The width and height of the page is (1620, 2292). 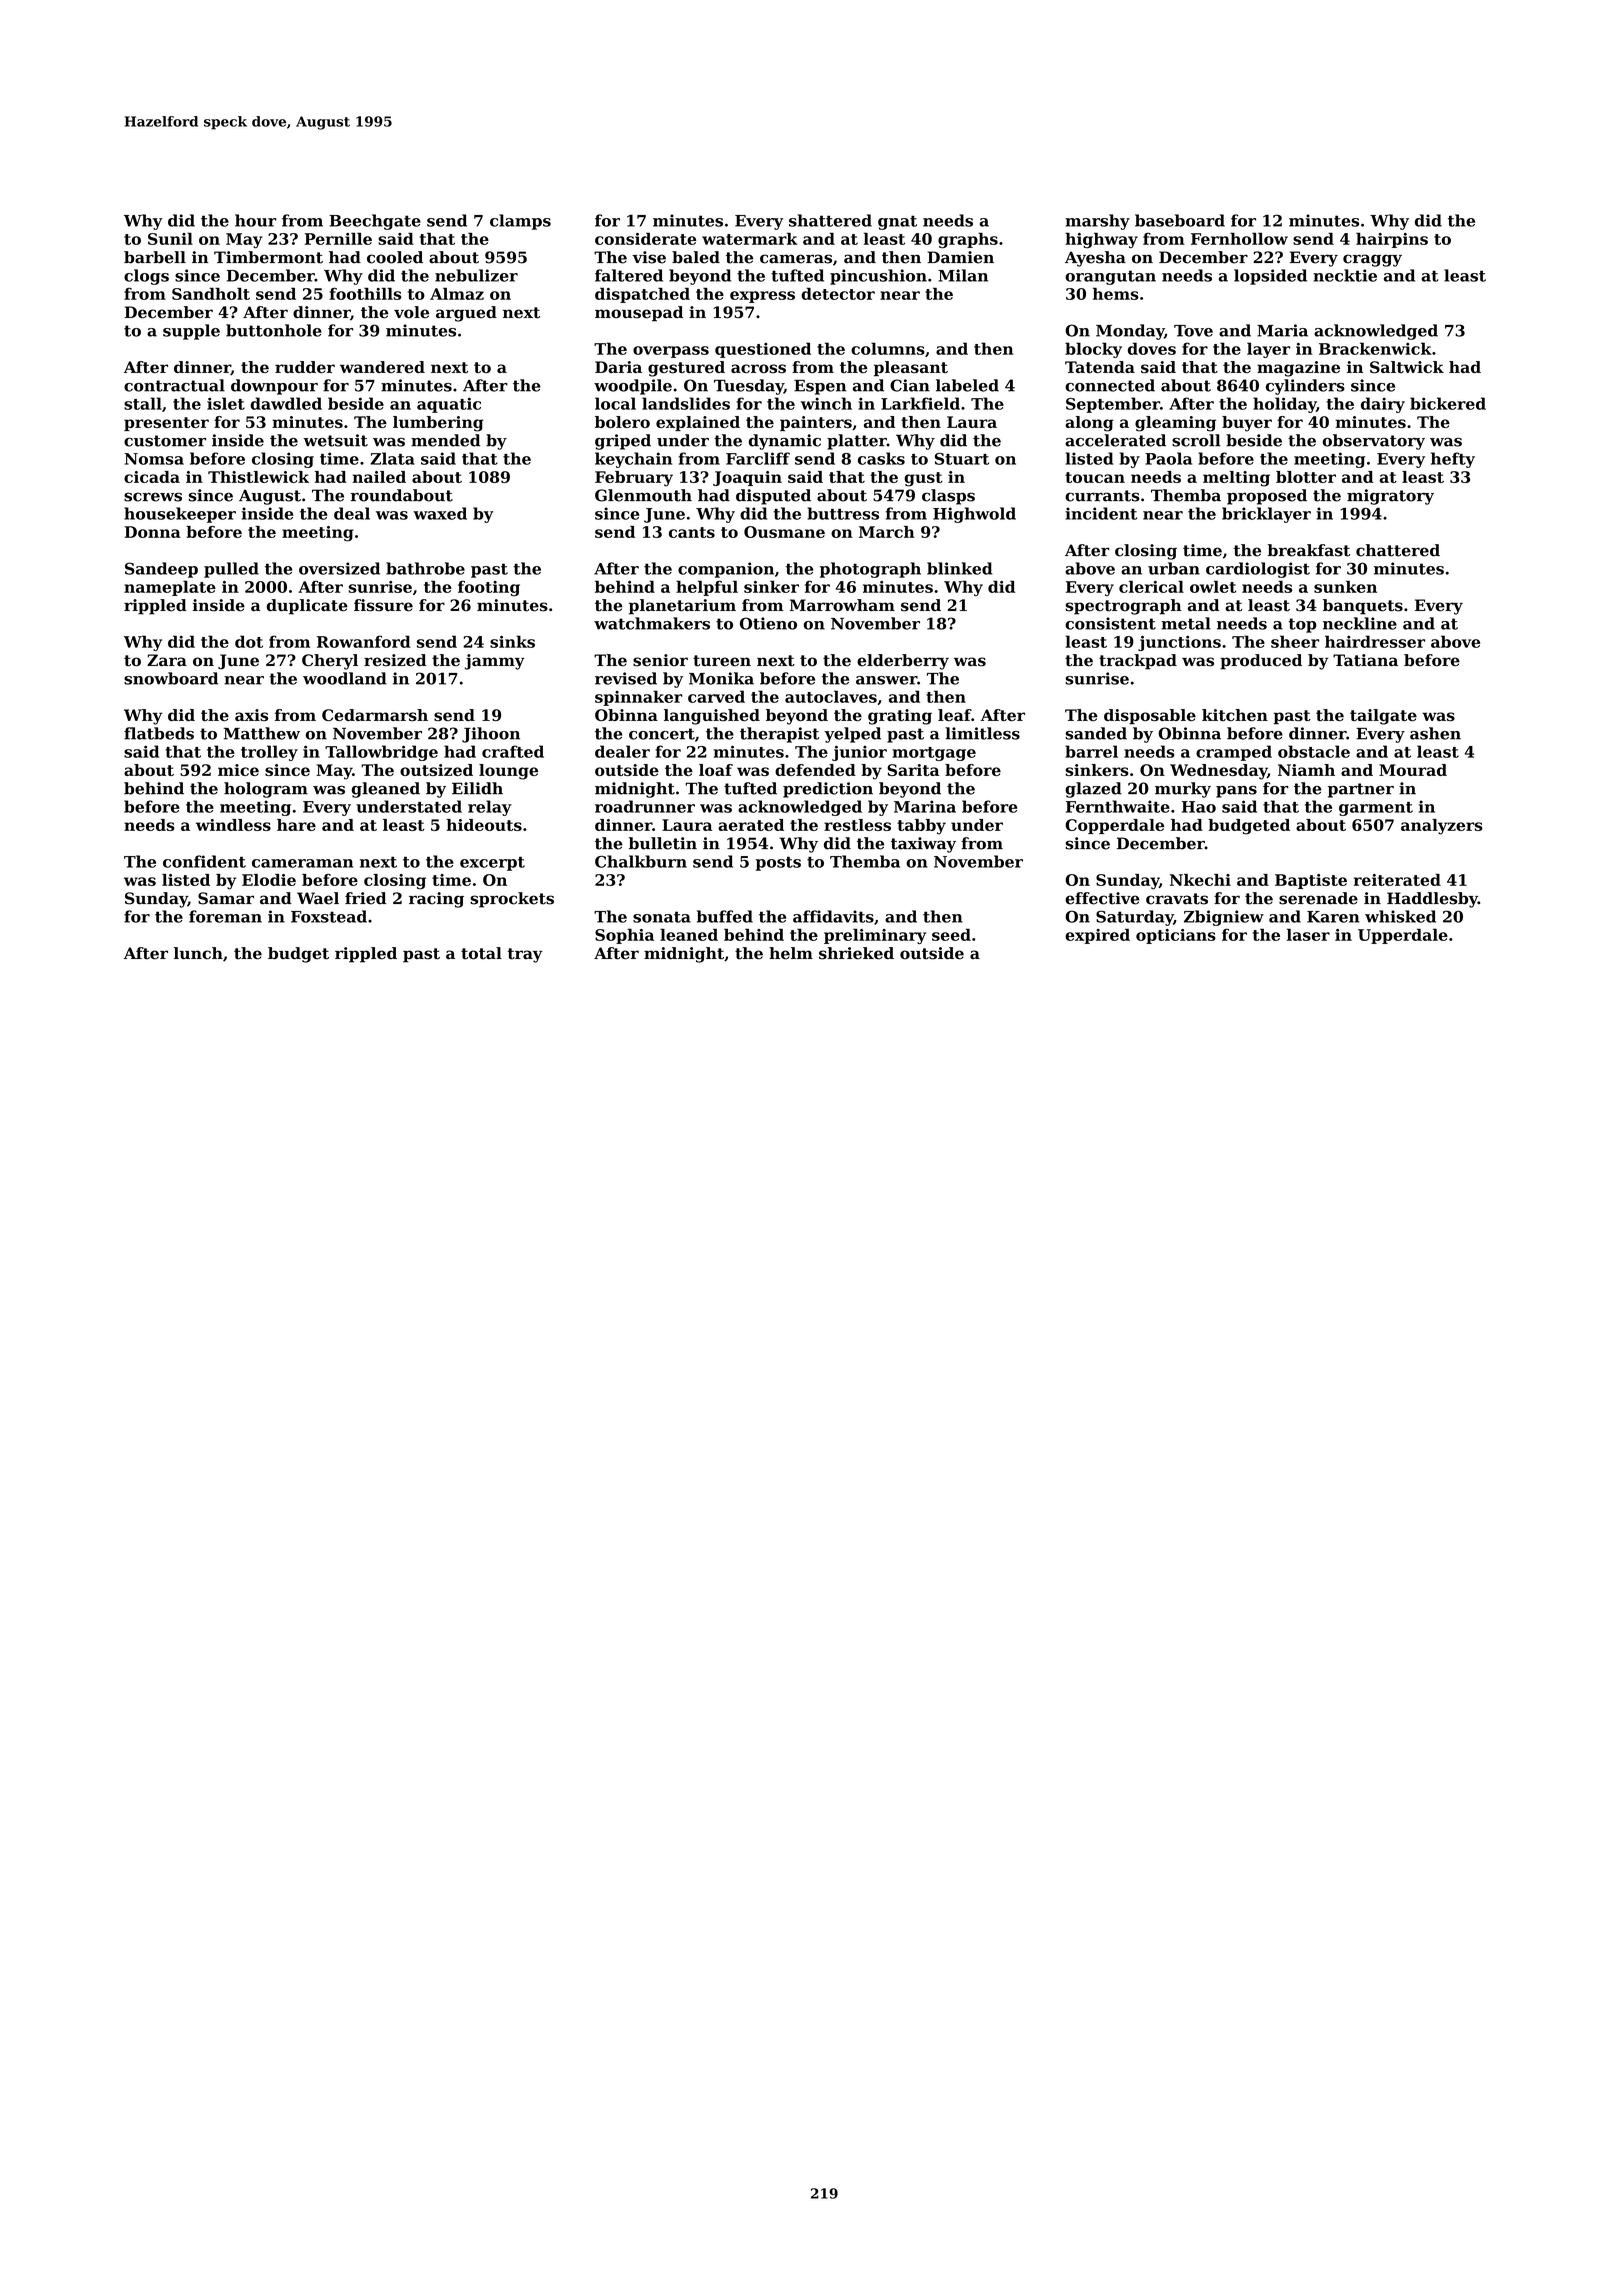 What do you see at coordinates (1168, 458) in the page?
I see `Paola` at bounding box center [1168, 458].
